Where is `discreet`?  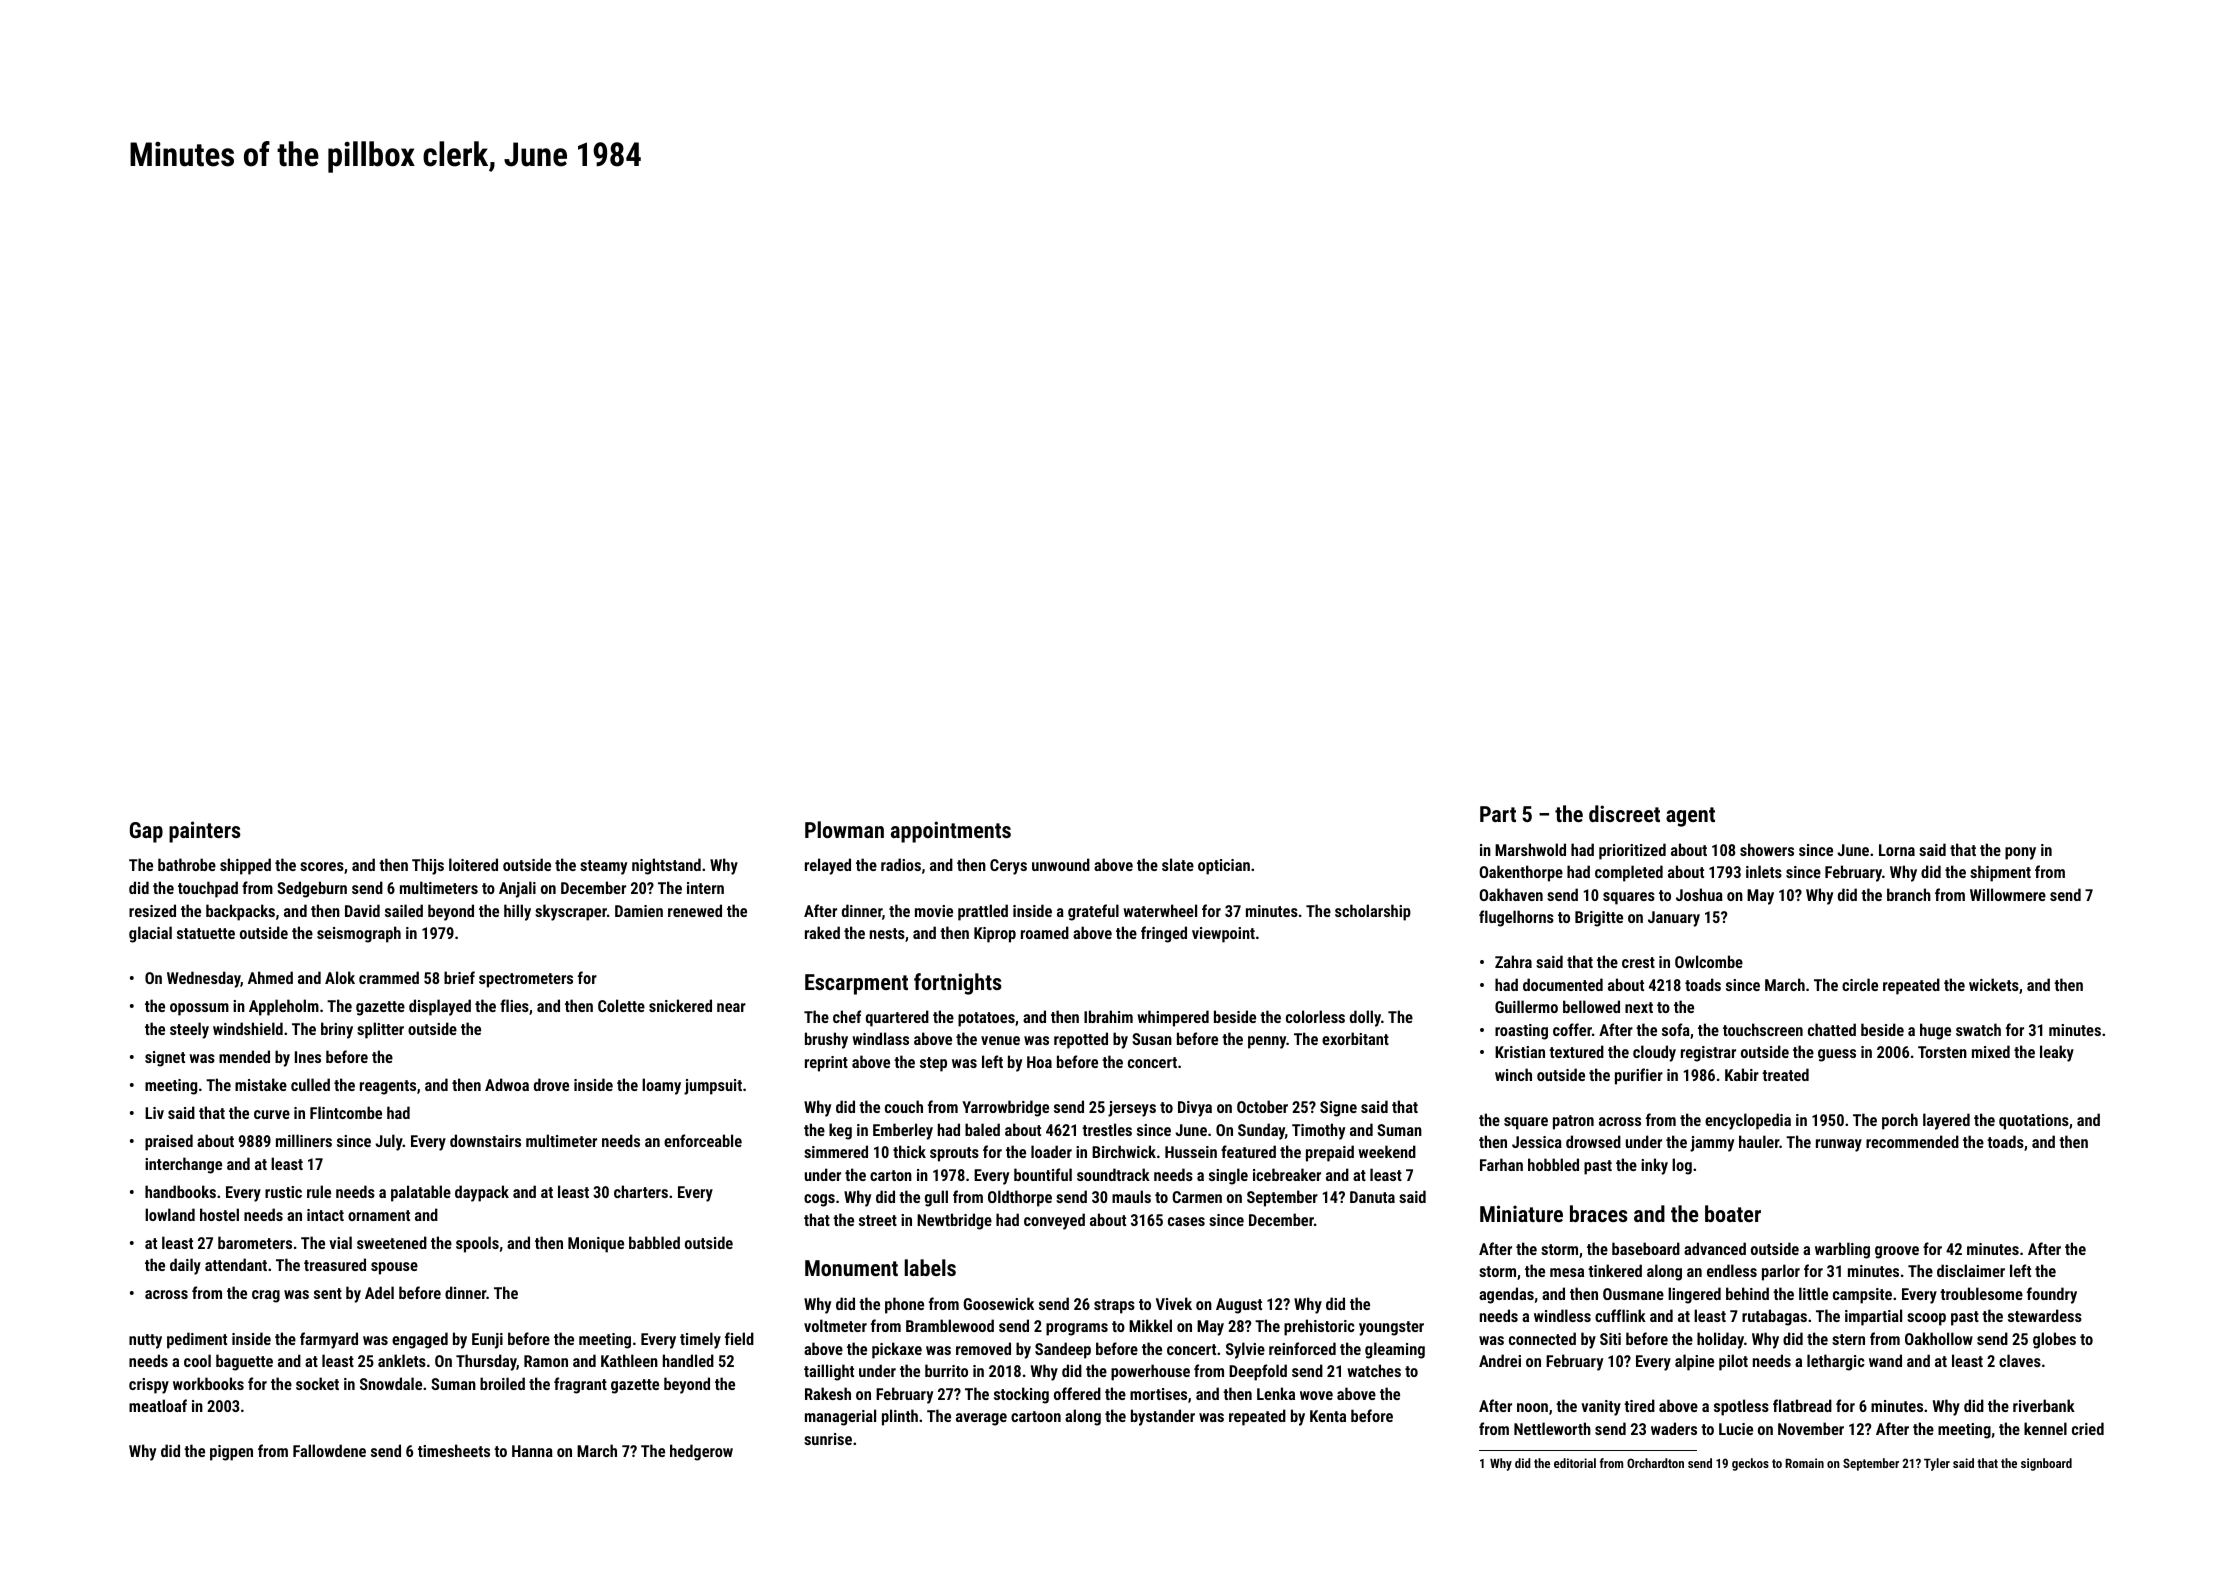 discreet is located at coordinates (1624, 813).
